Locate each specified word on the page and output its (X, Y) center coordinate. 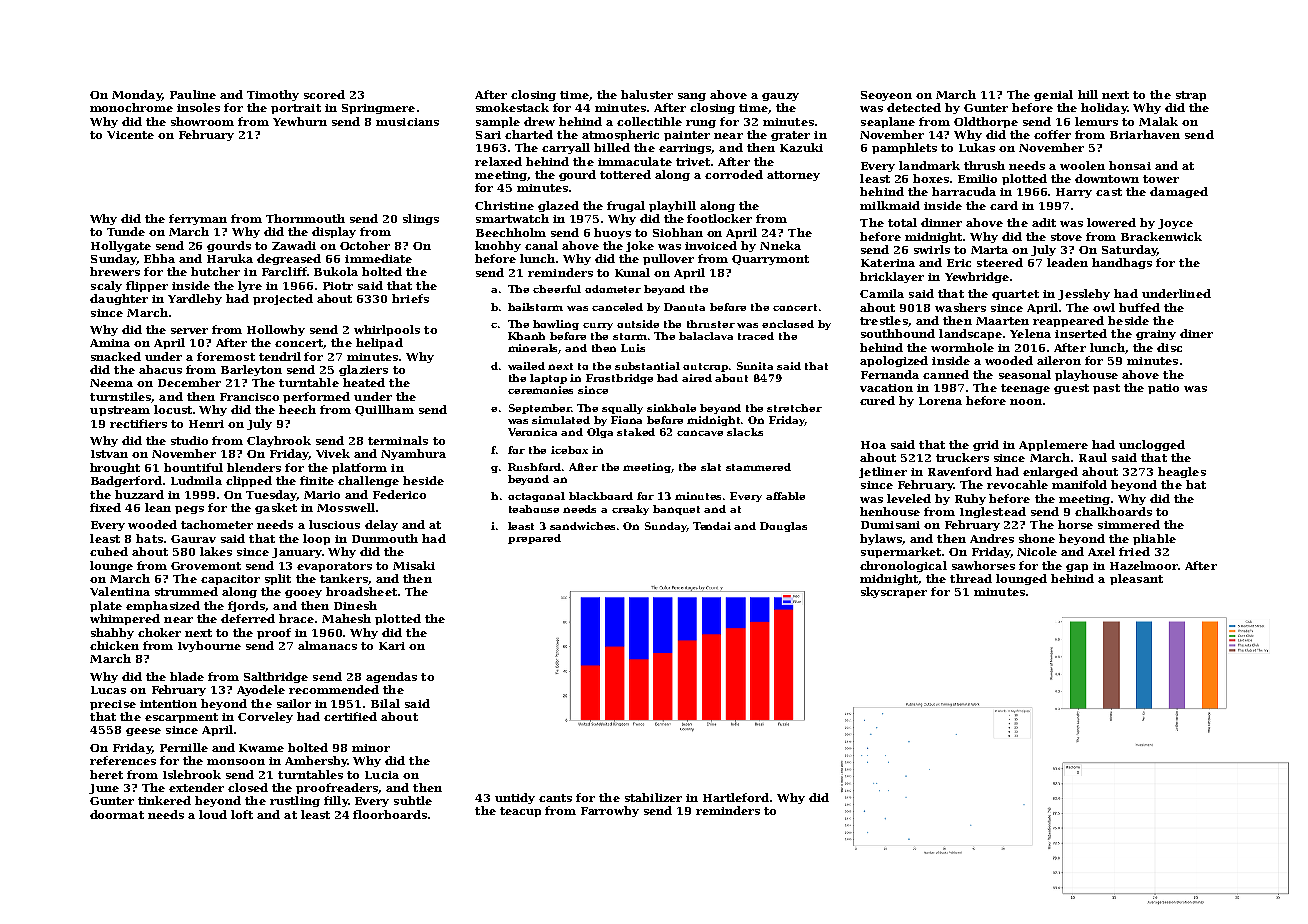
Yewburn (300, 121)
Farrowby (610, 811)
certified (350, 716)
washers (960, 307)
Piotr (338, 286)
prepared (534, 539)
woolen (1082, 165)
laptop (548, 379)
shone (1037, 538)
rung (701, 124)
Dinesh (355, 605)
